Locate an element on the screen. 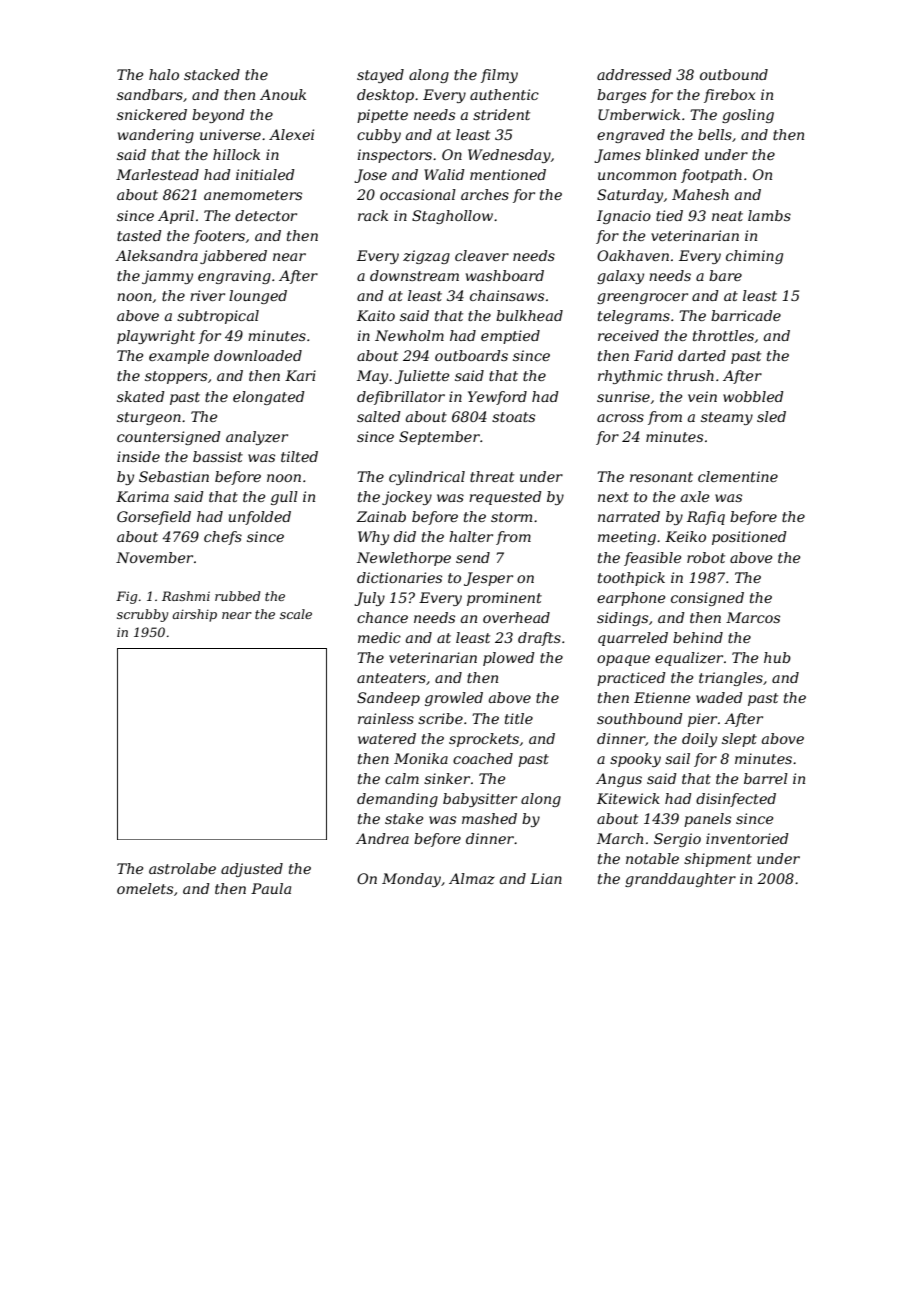 This screenshot has width=924, height=1308. Marcos is located at coordinates (753, 617).
